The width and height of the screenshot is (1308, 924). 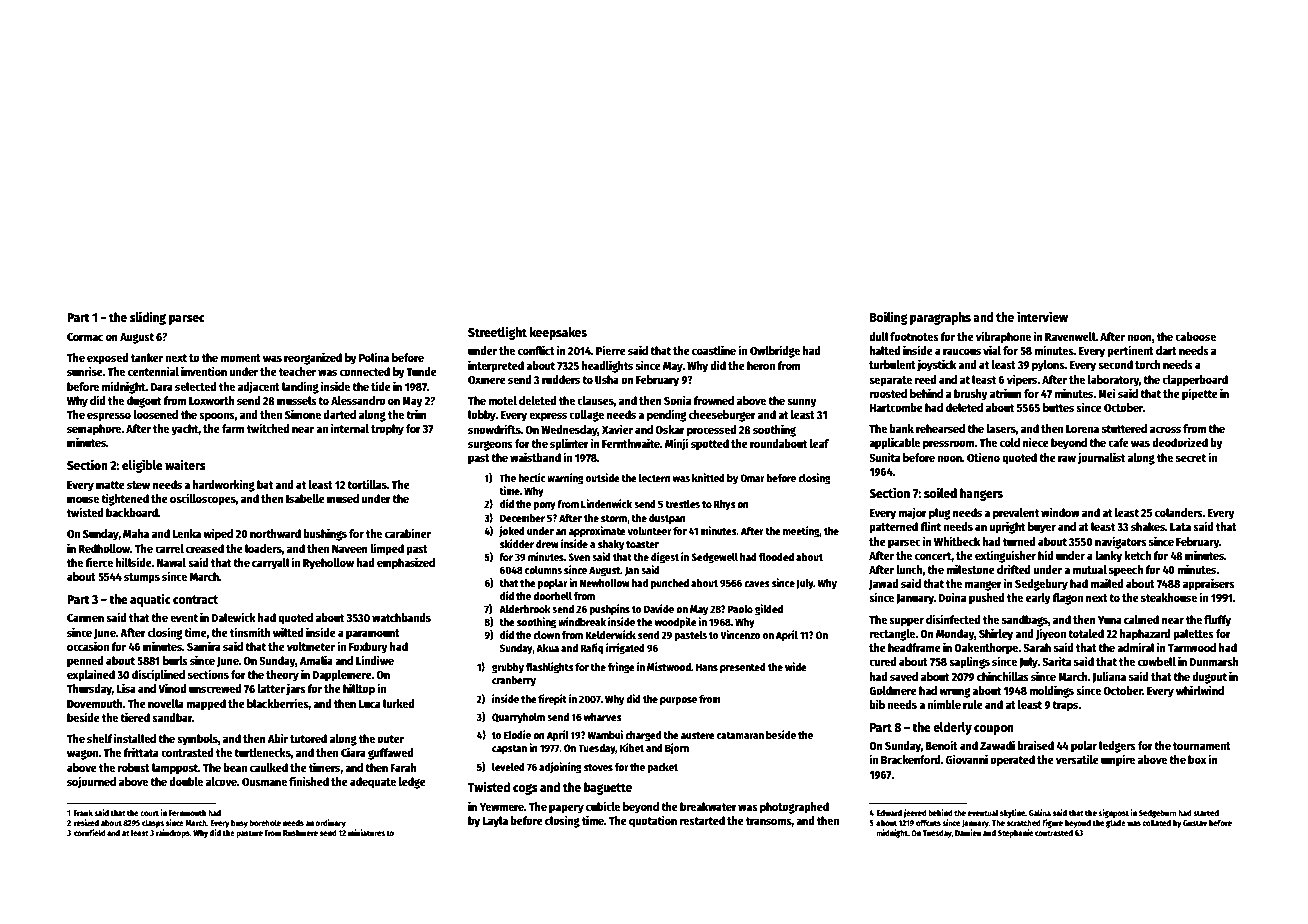 I want to click on umpire, so click(x=1118, y=760).
